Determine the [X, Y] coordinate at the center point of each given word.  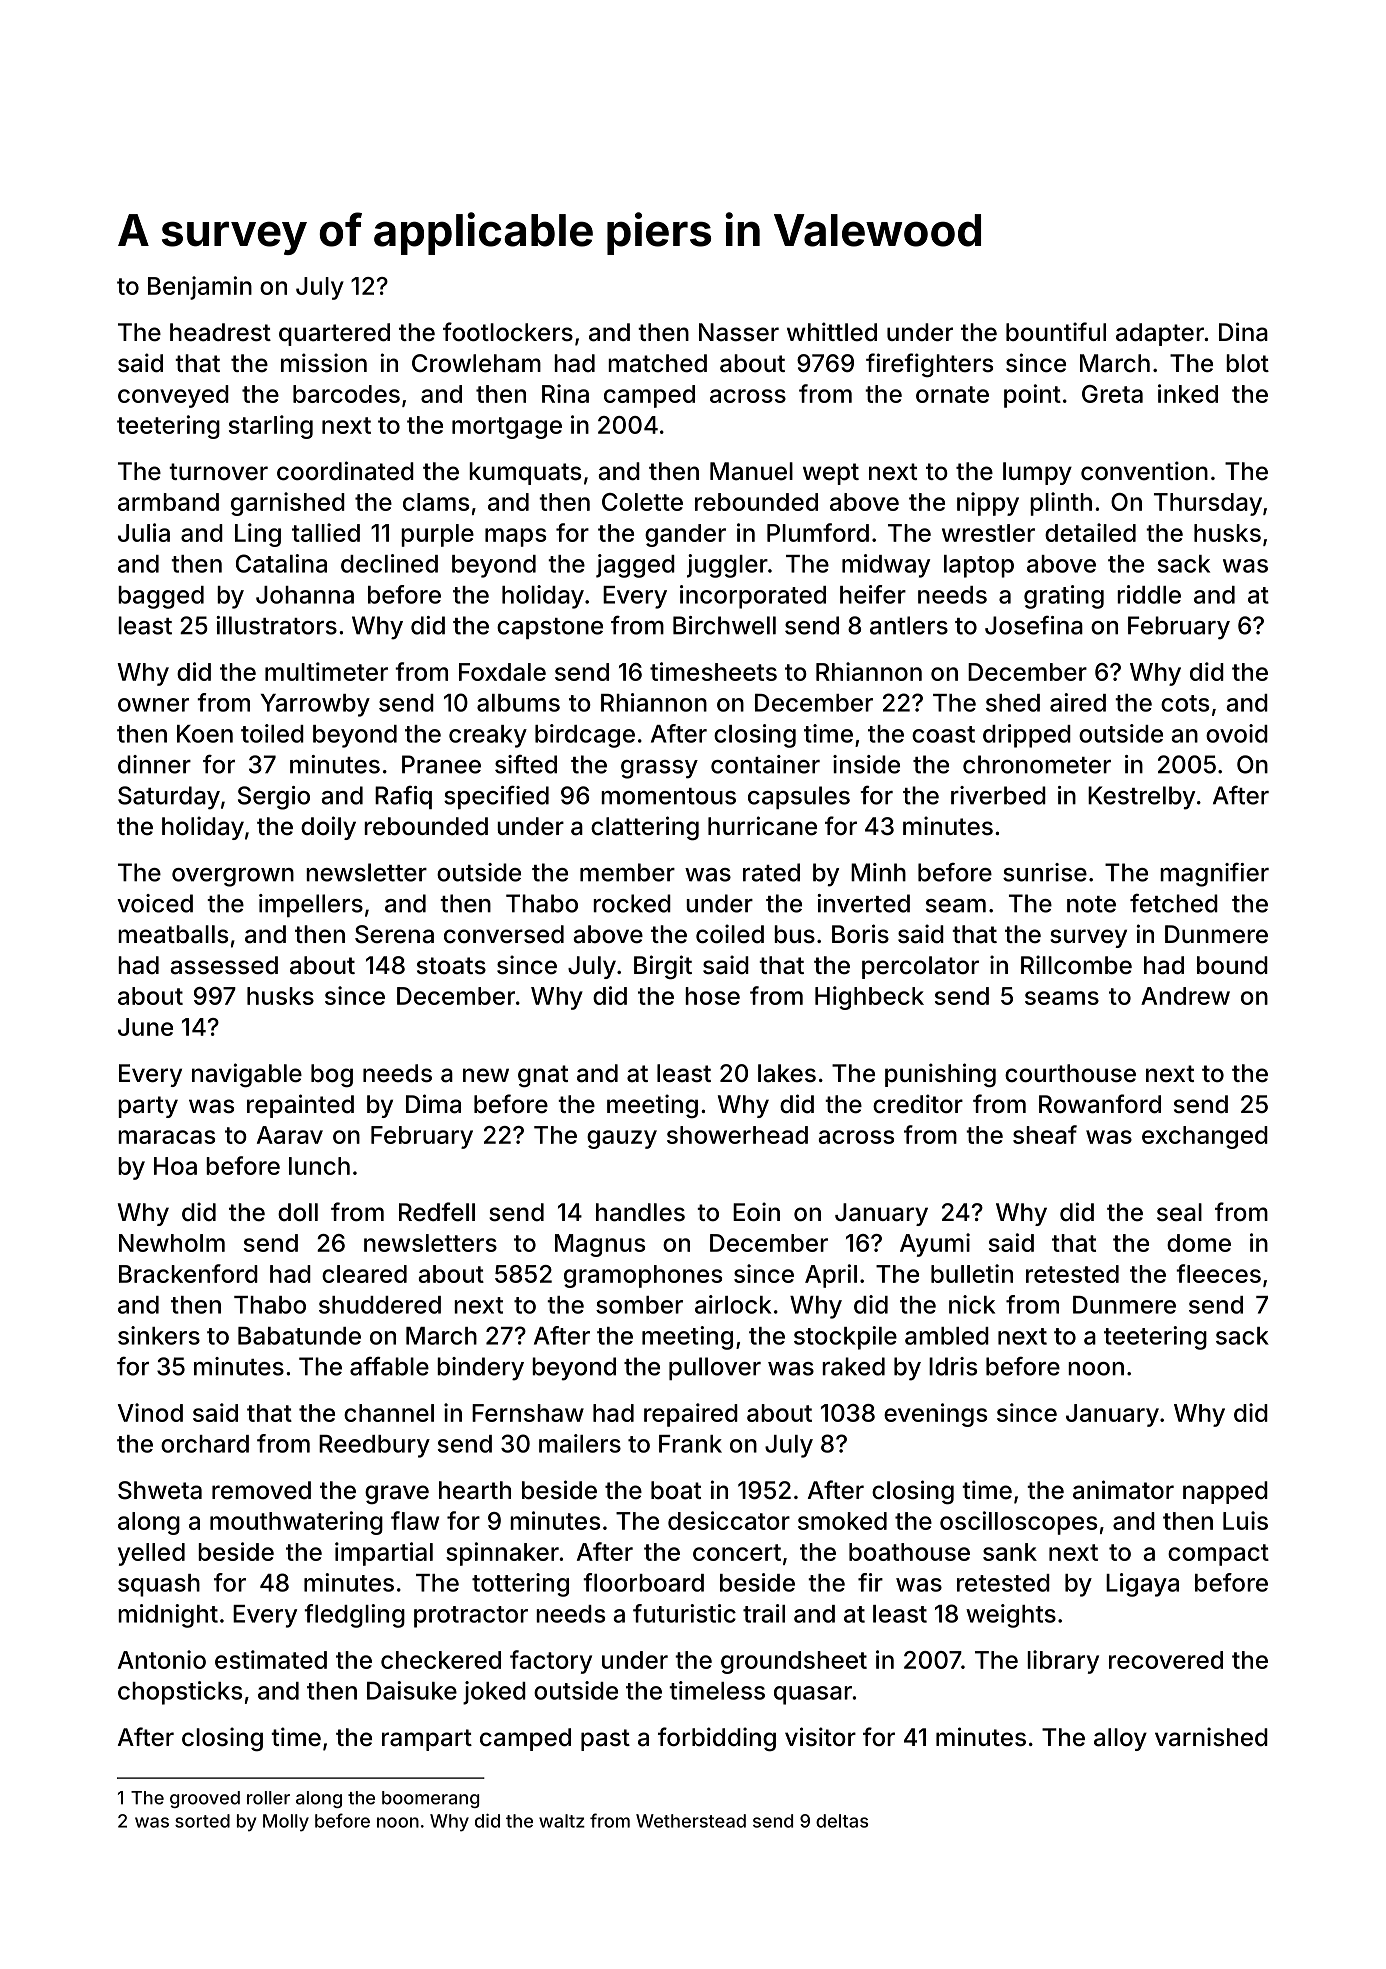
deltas [842, 1821]
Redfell [437, 1212]
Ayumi [935, 1245]
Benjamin [200, 288]
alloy [1120, 1739]
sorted [202, 1821]
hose [712, 996]
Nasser [739, 332]
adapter [1160, 334]
